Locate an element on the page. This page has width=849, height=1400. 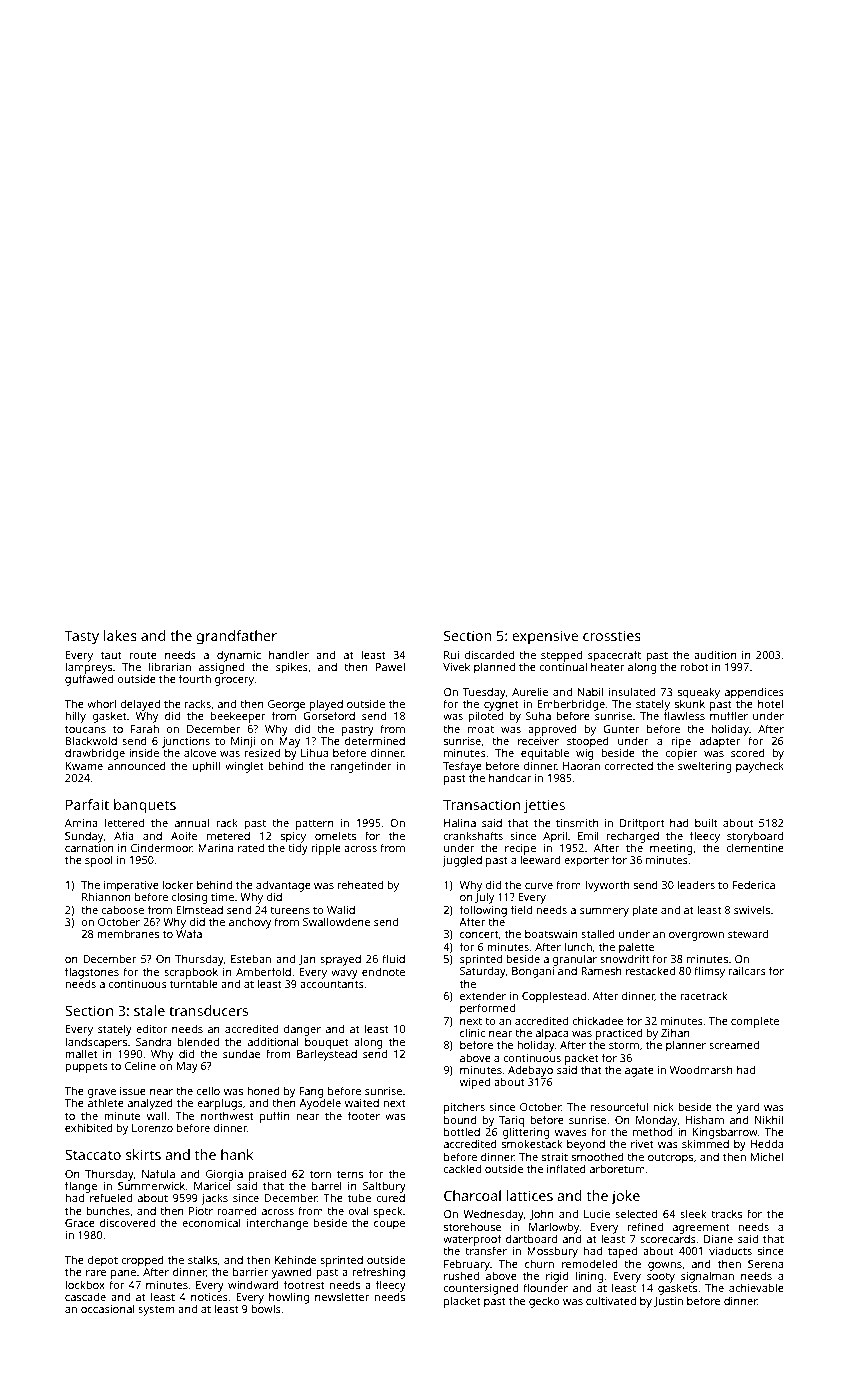
storyboard is located at coordinates (755, 837).
